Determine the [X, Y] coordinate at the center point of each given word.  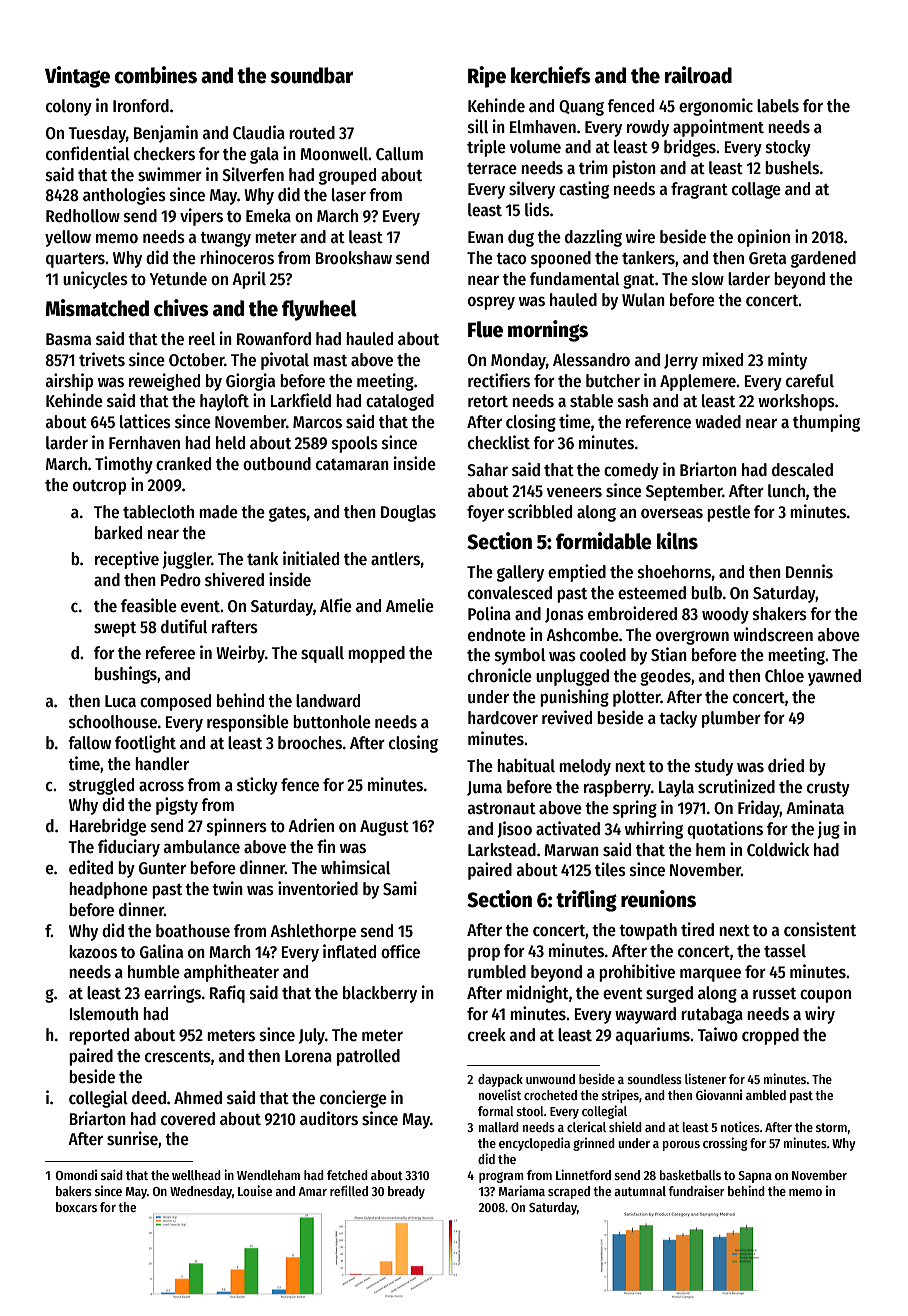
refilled [349, 1190]
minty [787, 361]
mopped [376, 654]
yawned [834, 677]
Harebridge [107, 827]
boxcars [76, 1207]
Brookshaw [353, 258]
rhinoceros [237, 257]
